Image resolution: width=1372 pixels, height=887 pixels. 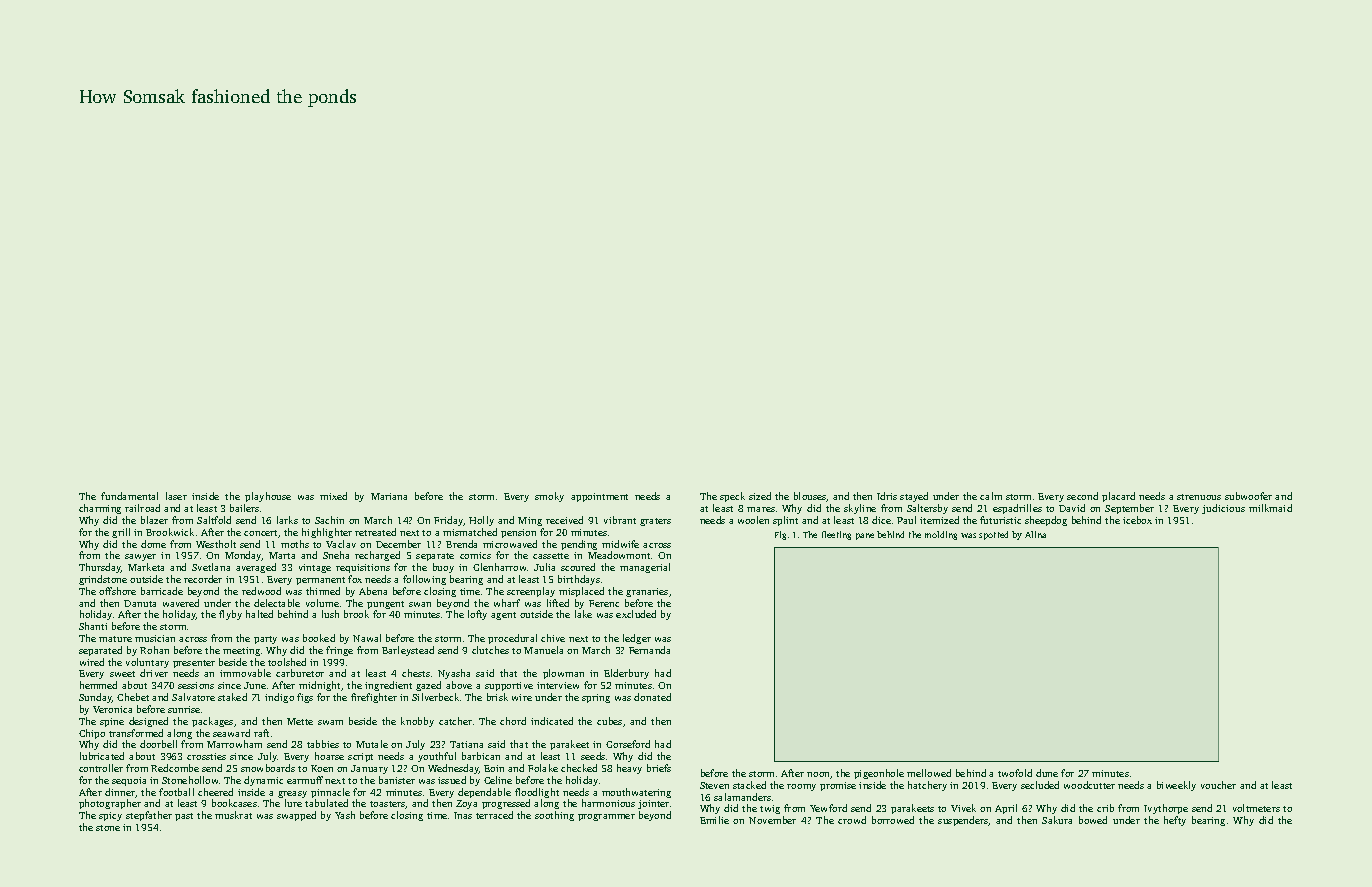 What do you see at coordinates (549, 497) in the screenshot?
I see `smoky` at bounding box center [549, 497].
